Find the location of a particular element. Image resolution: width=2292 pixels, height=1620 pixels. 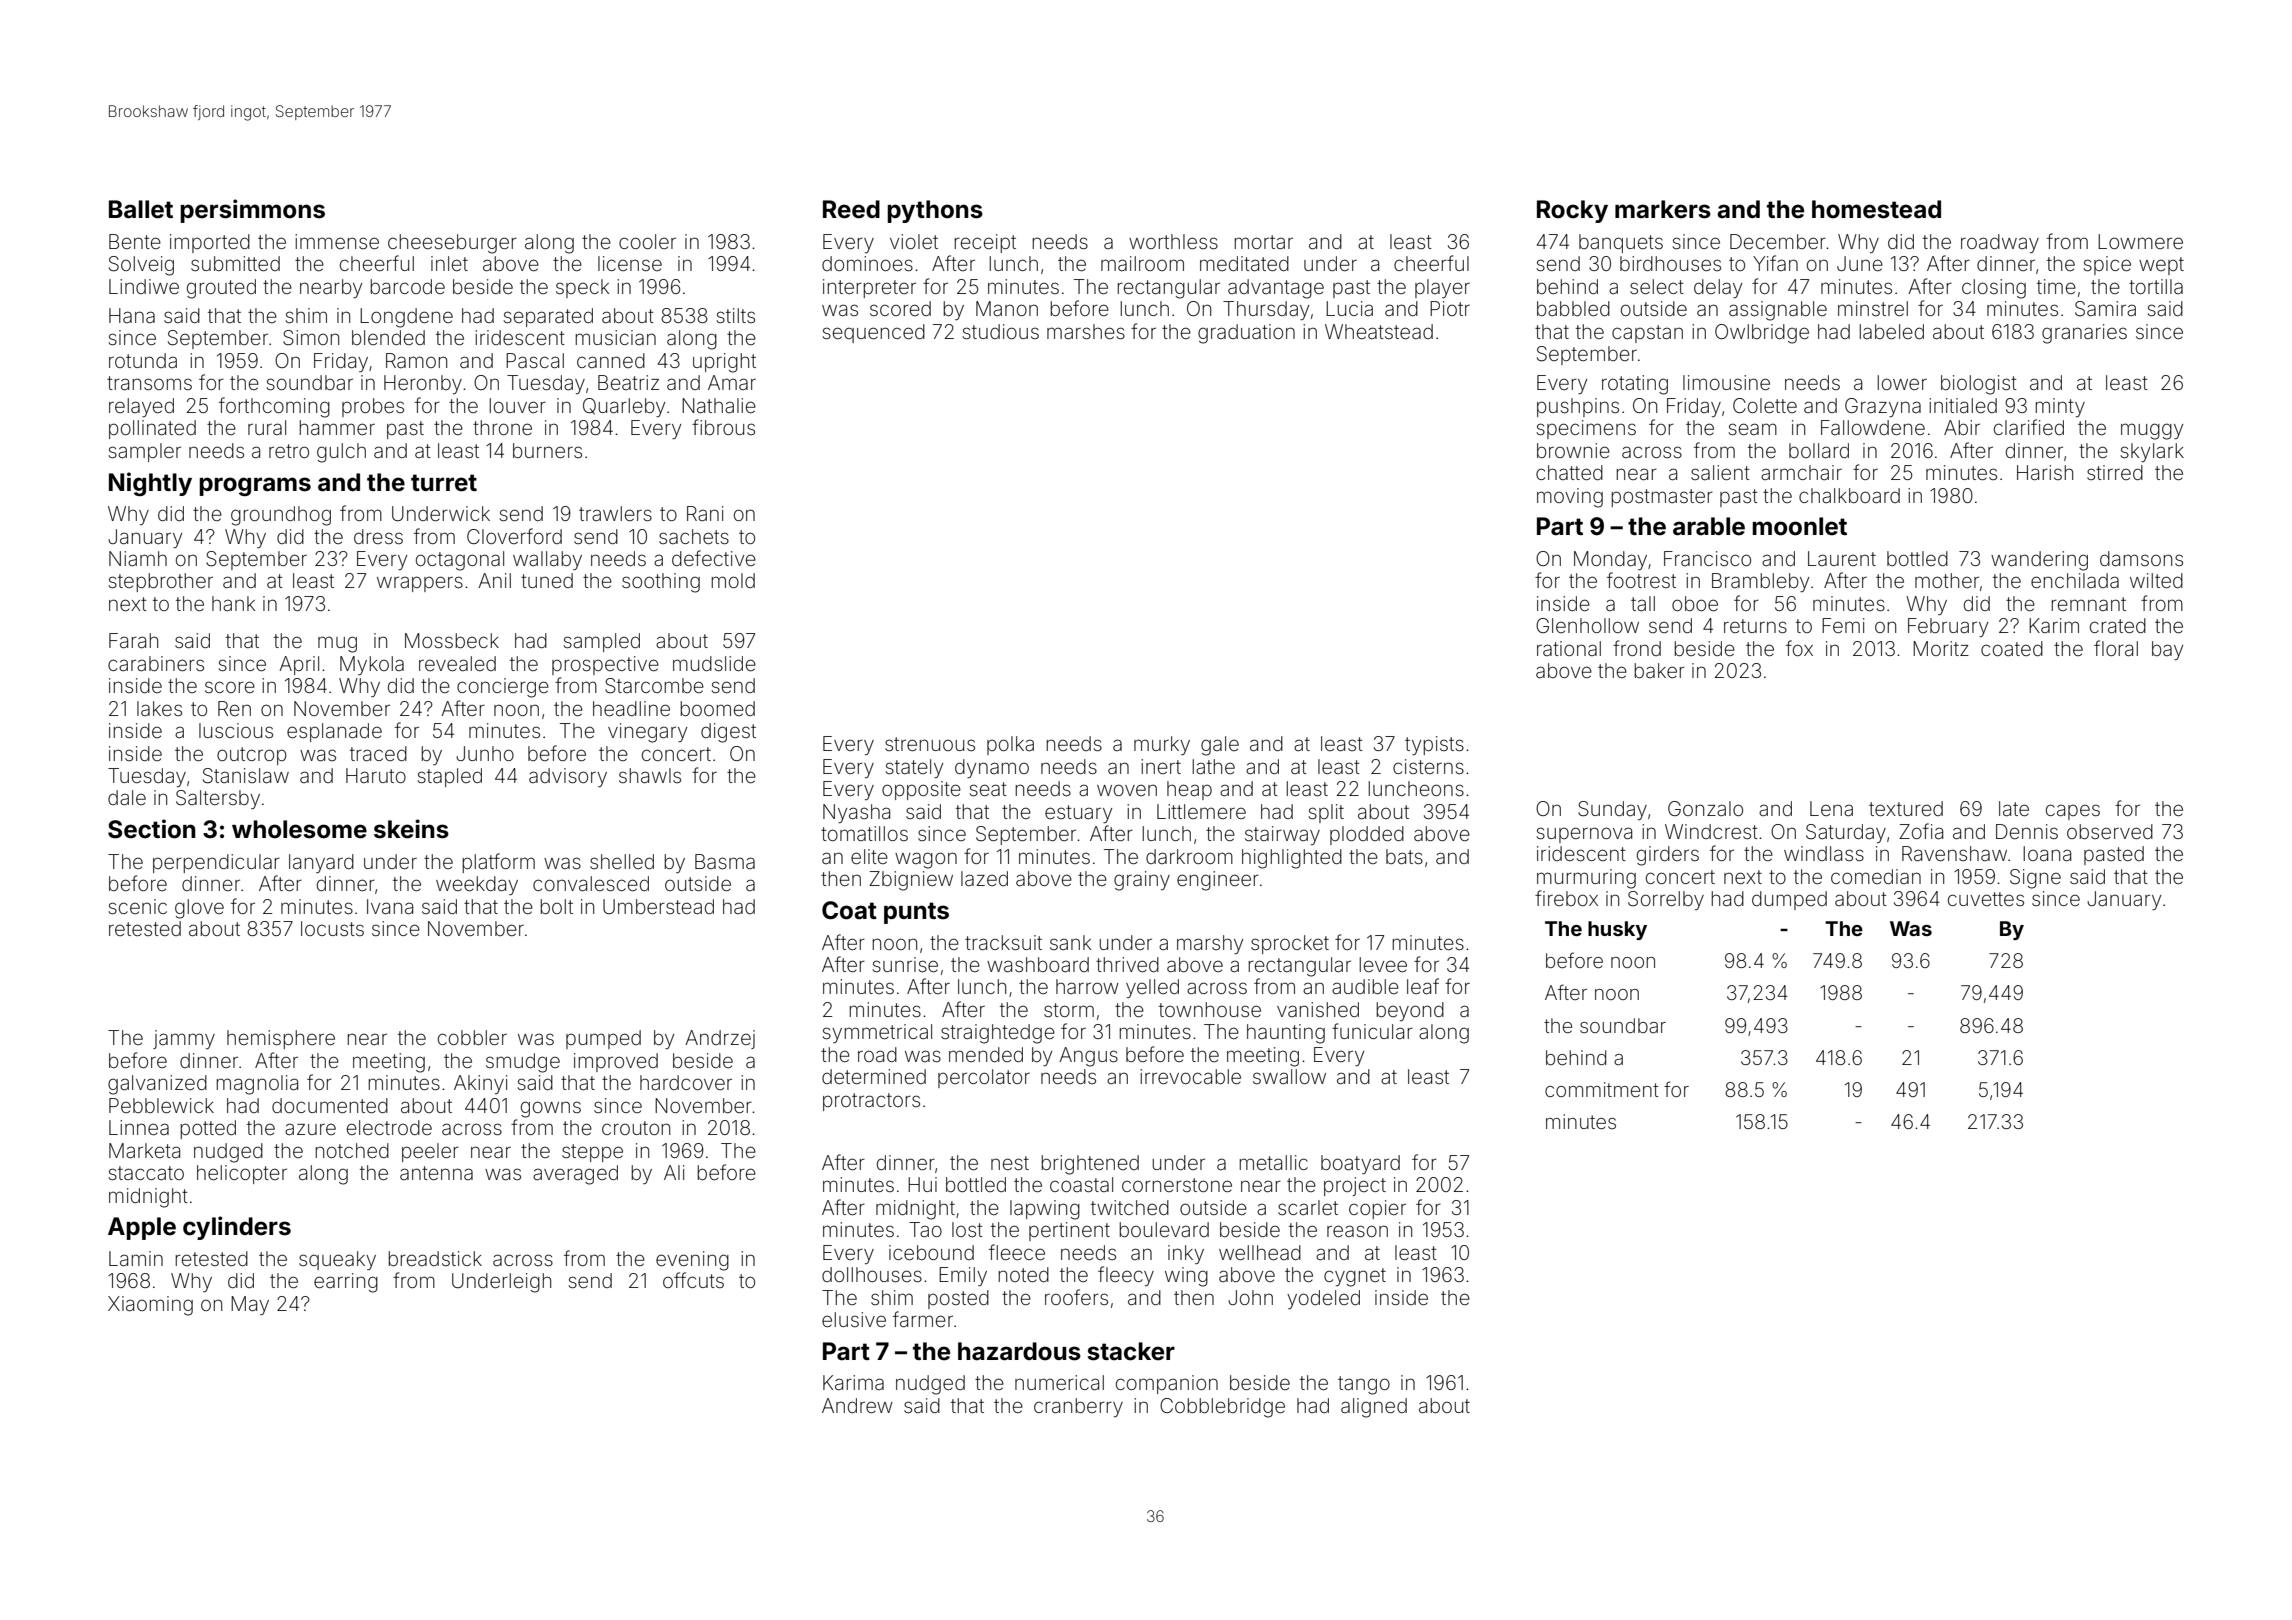

commitment is located at coordinates (1602, 1089).
